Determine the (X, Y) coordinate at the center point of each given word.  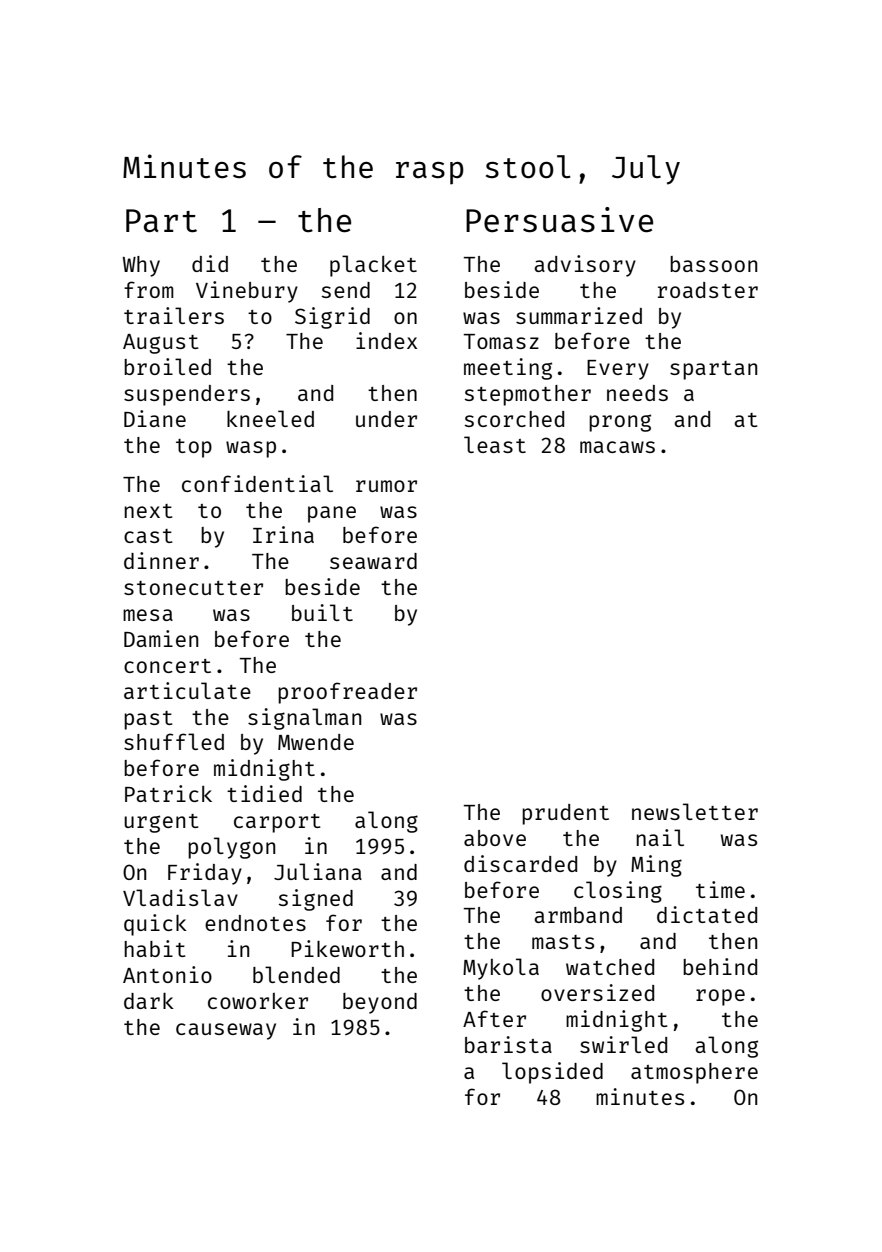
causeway (226, 1031)
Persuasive (559, 220)
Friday (205, 874)
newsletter (695, 811)
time (720, 889)
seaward (373, 561)
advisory (585, 266)
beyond (380, 1003)
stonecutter (193, 588)
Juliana (318, 871)
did (210, 263)
